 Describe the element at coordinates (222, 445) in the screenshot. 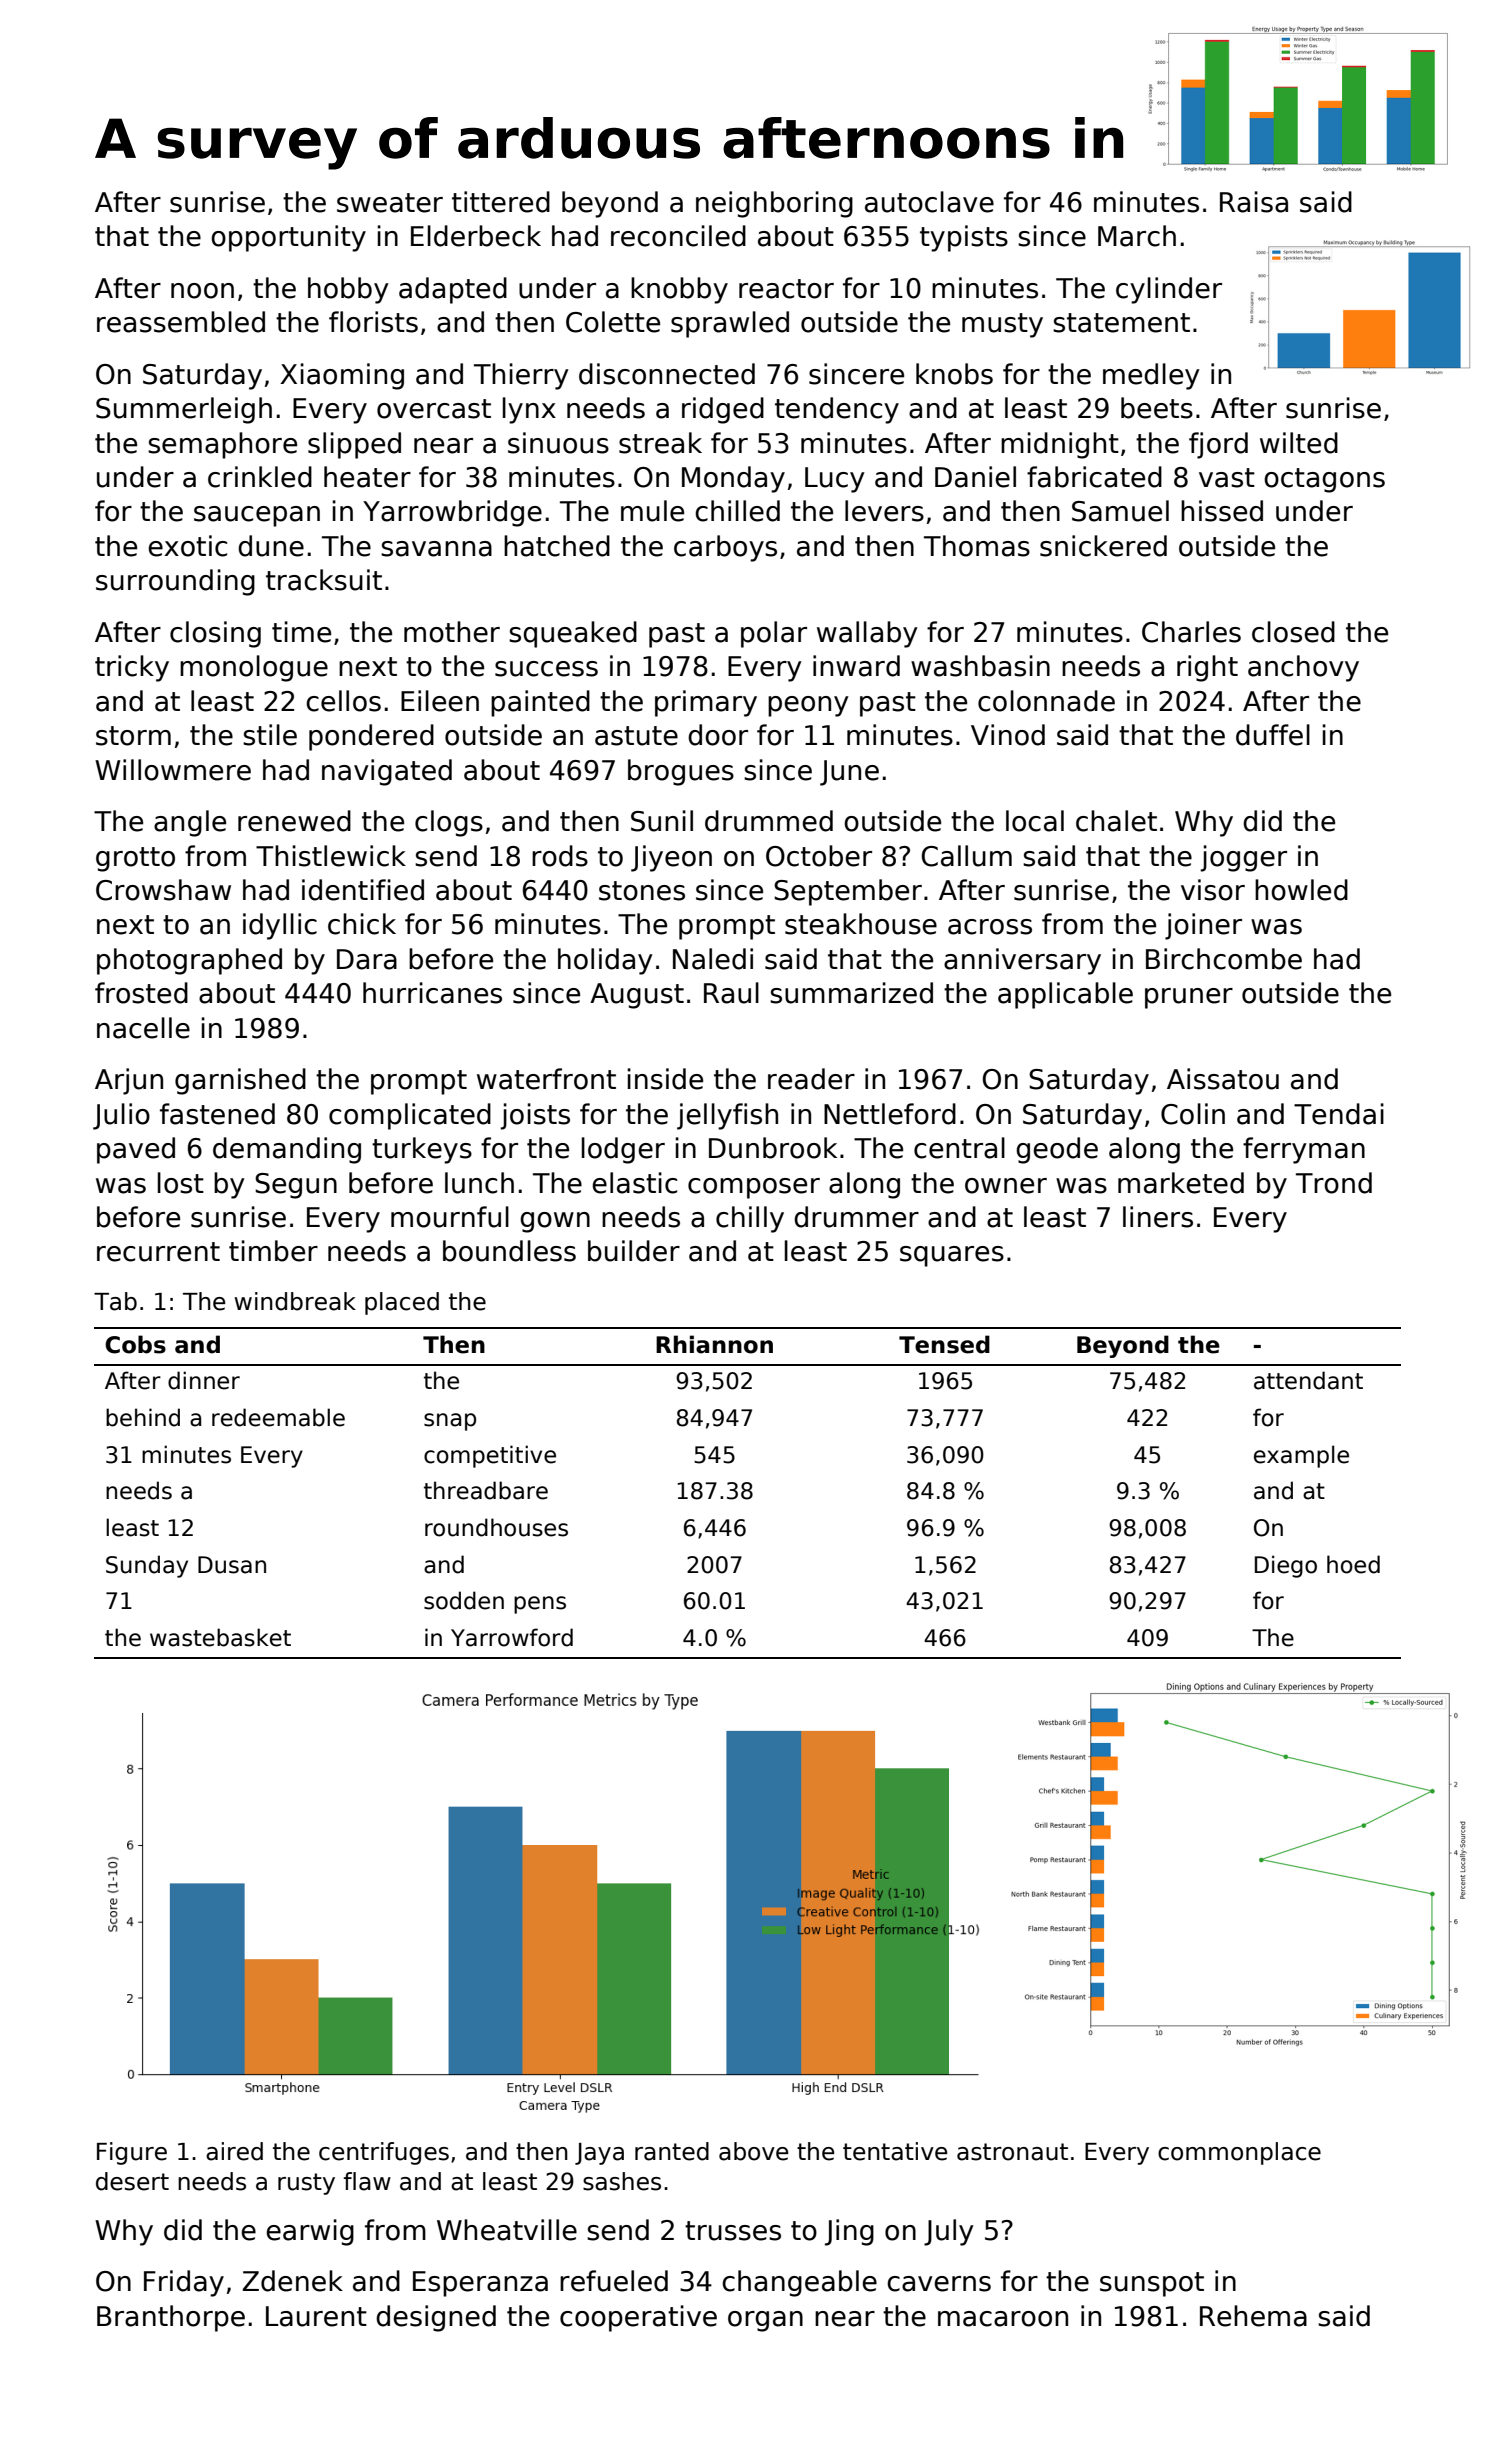

I see `semaphore` at that location.
